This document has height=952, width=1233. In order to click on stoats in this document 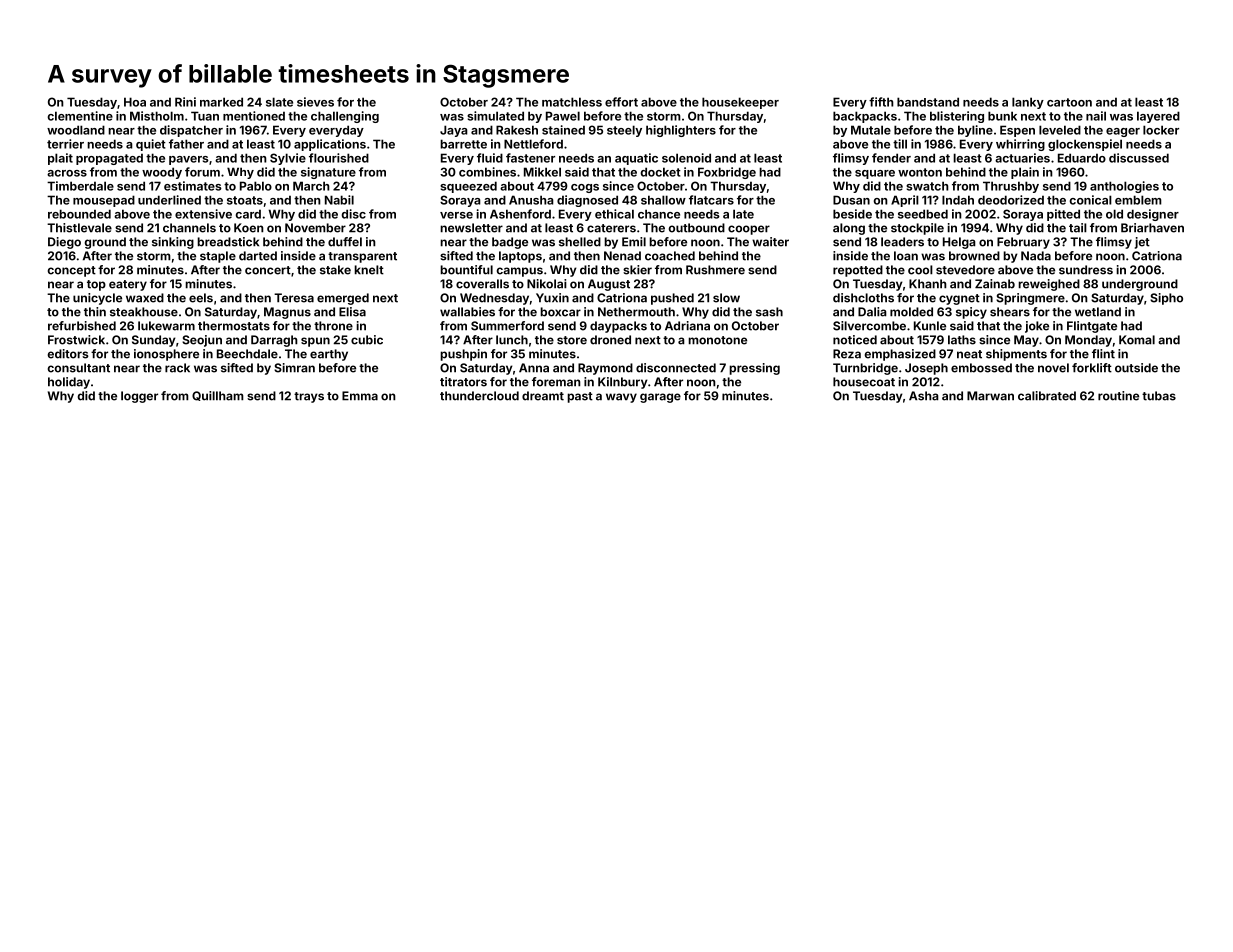, I will do `click(245, 200)`.
